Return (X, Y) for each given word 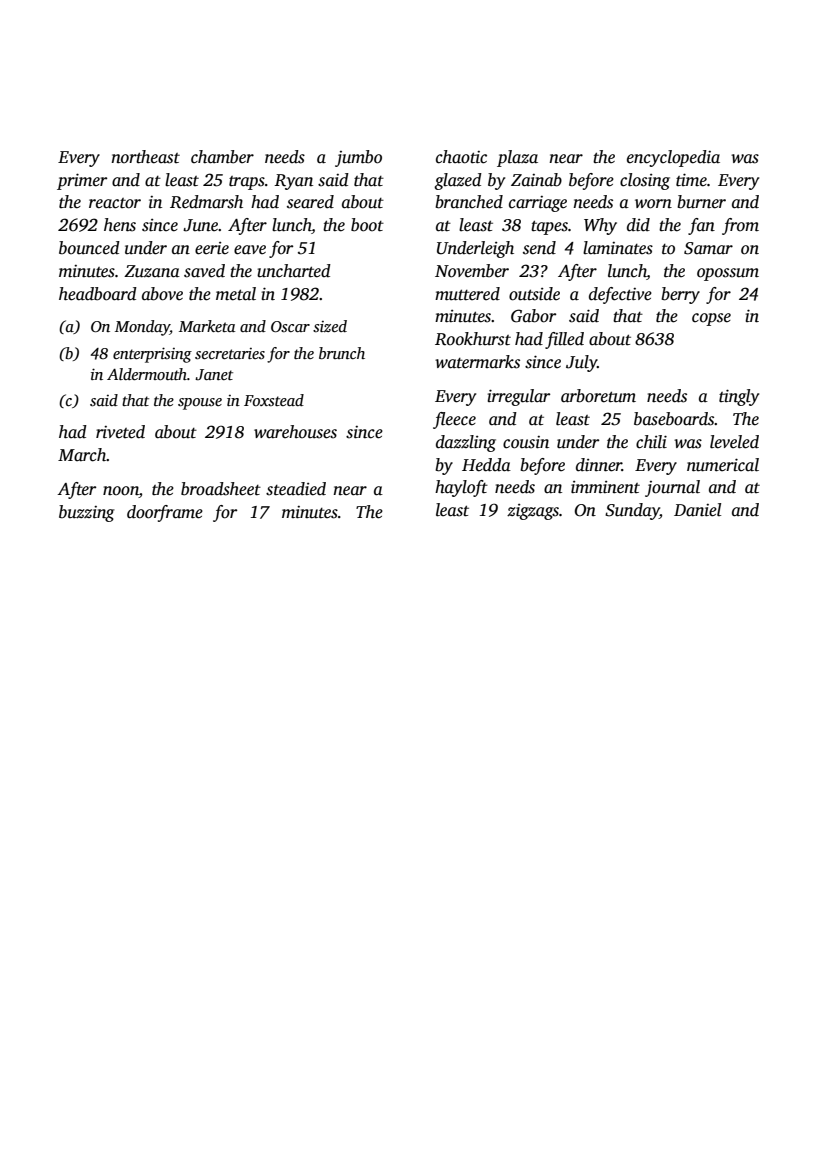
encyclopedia (673, 158)
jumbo (358, 158)
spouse (200, 404)
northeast (145, 157)
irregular (519, 397)
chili (651, 442)
